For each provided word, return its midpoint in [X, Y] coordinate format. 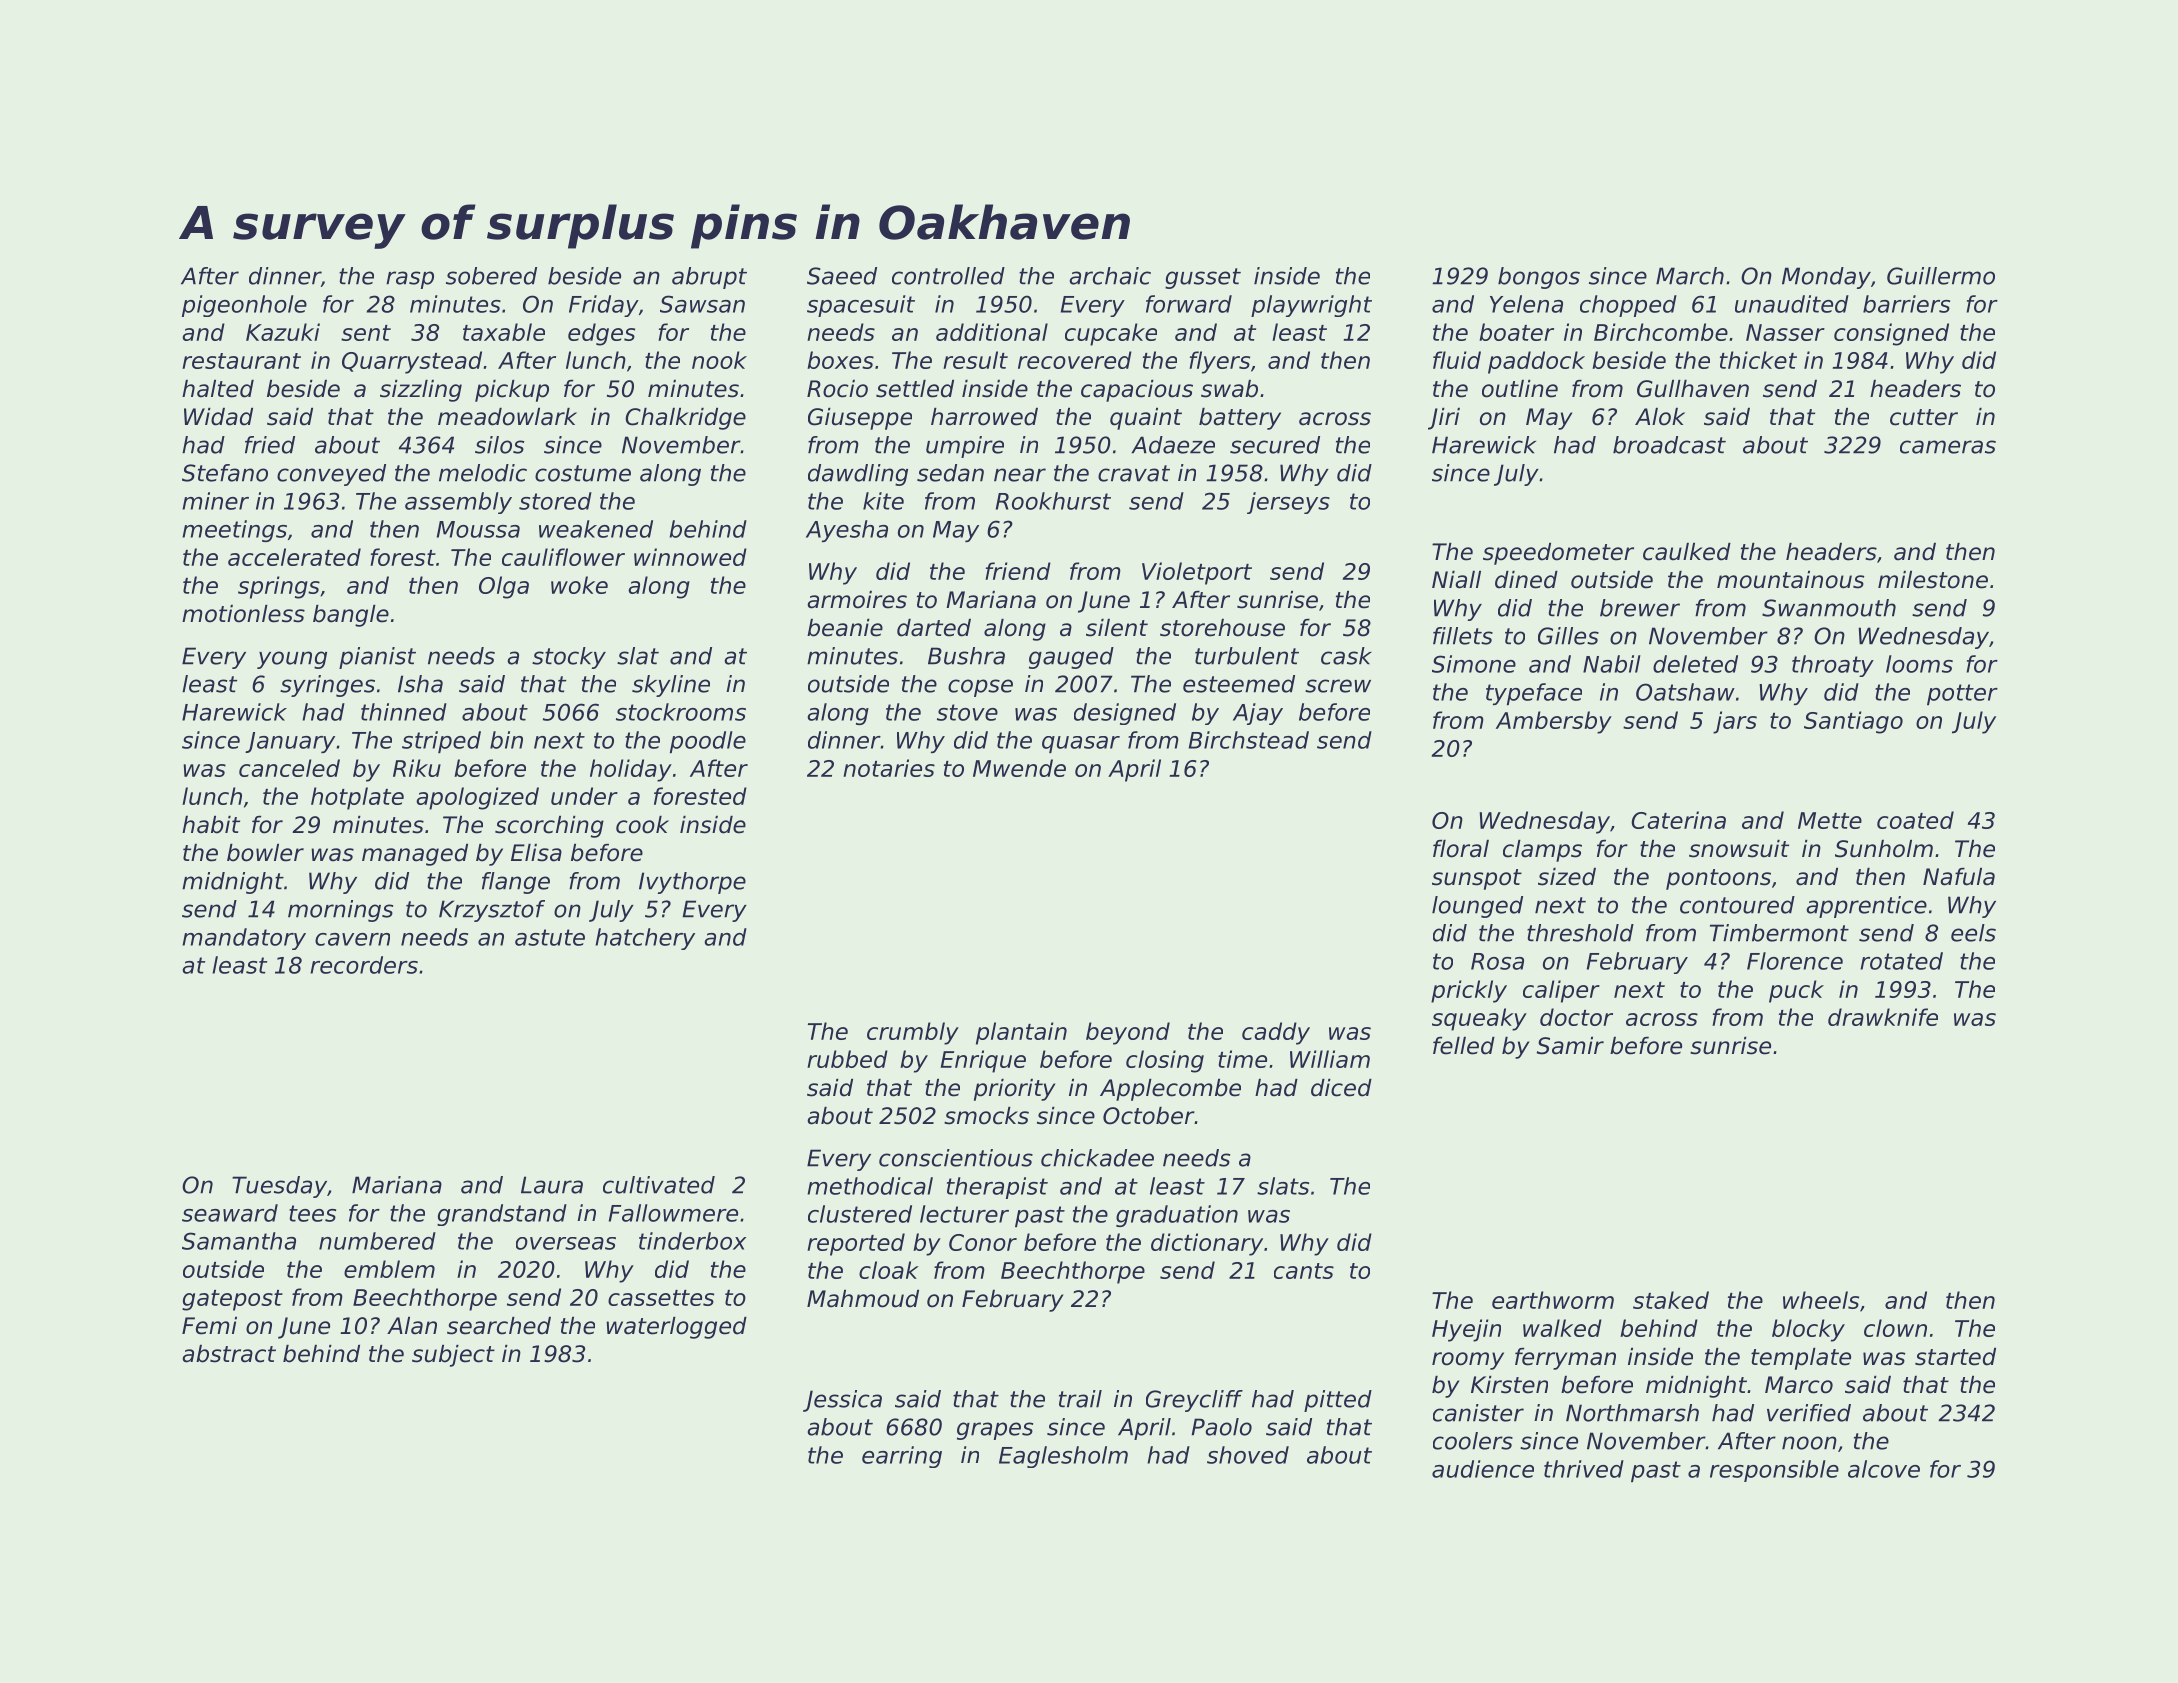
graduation [1177, 1216]
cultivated [659, 1185]
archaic [1110, 276]
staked [1671, 1300]
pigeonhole [244, 306]
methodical [870, 1186]
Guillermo [1941, 276]
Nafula [1959, 877]
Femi [209, 1326]
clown [1895, 1328]
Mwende [1019, 768]
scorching [549, 827]
